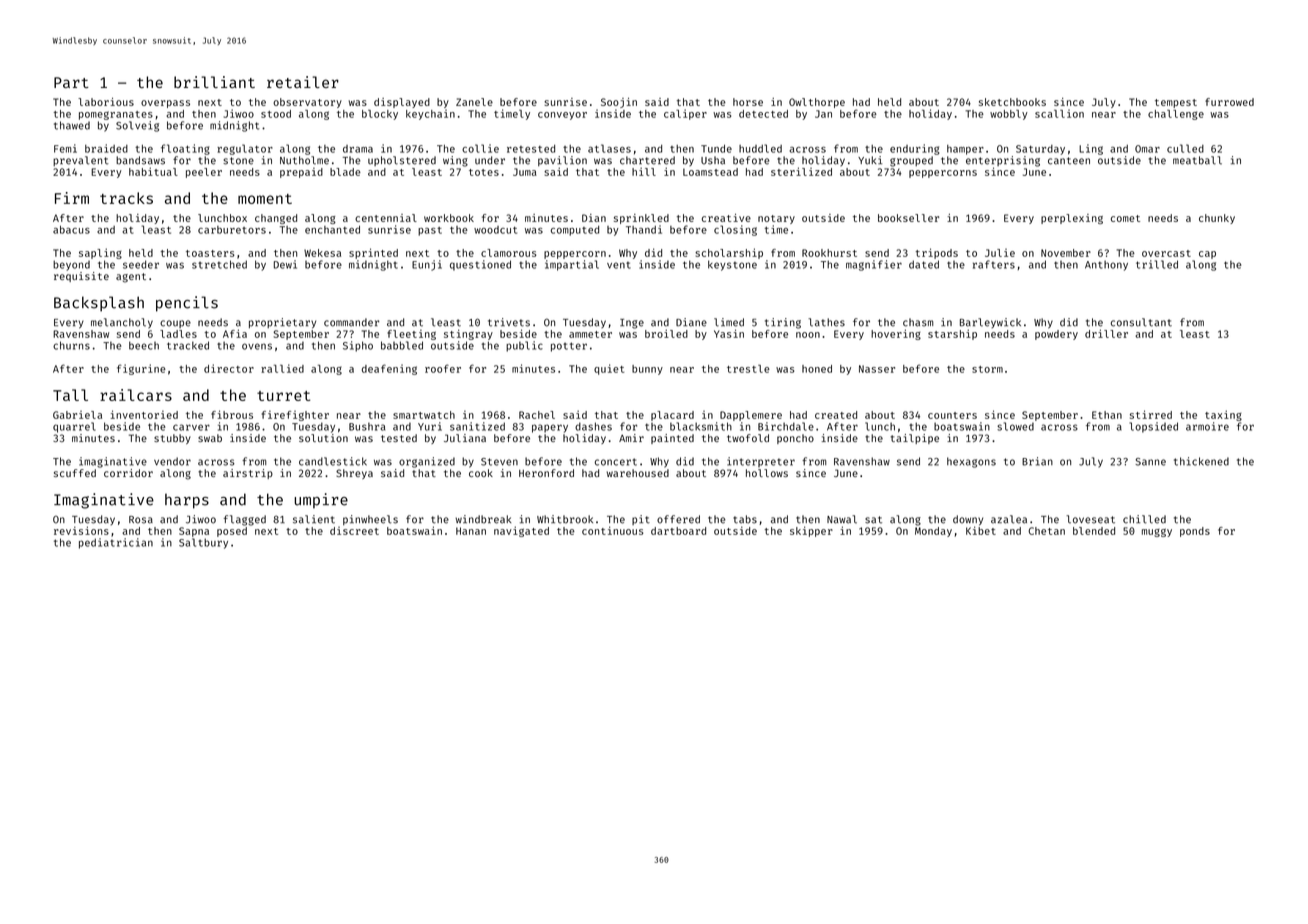 The width and height of the document is (1308, 924). I want to click on solution, so click(323, 438).
